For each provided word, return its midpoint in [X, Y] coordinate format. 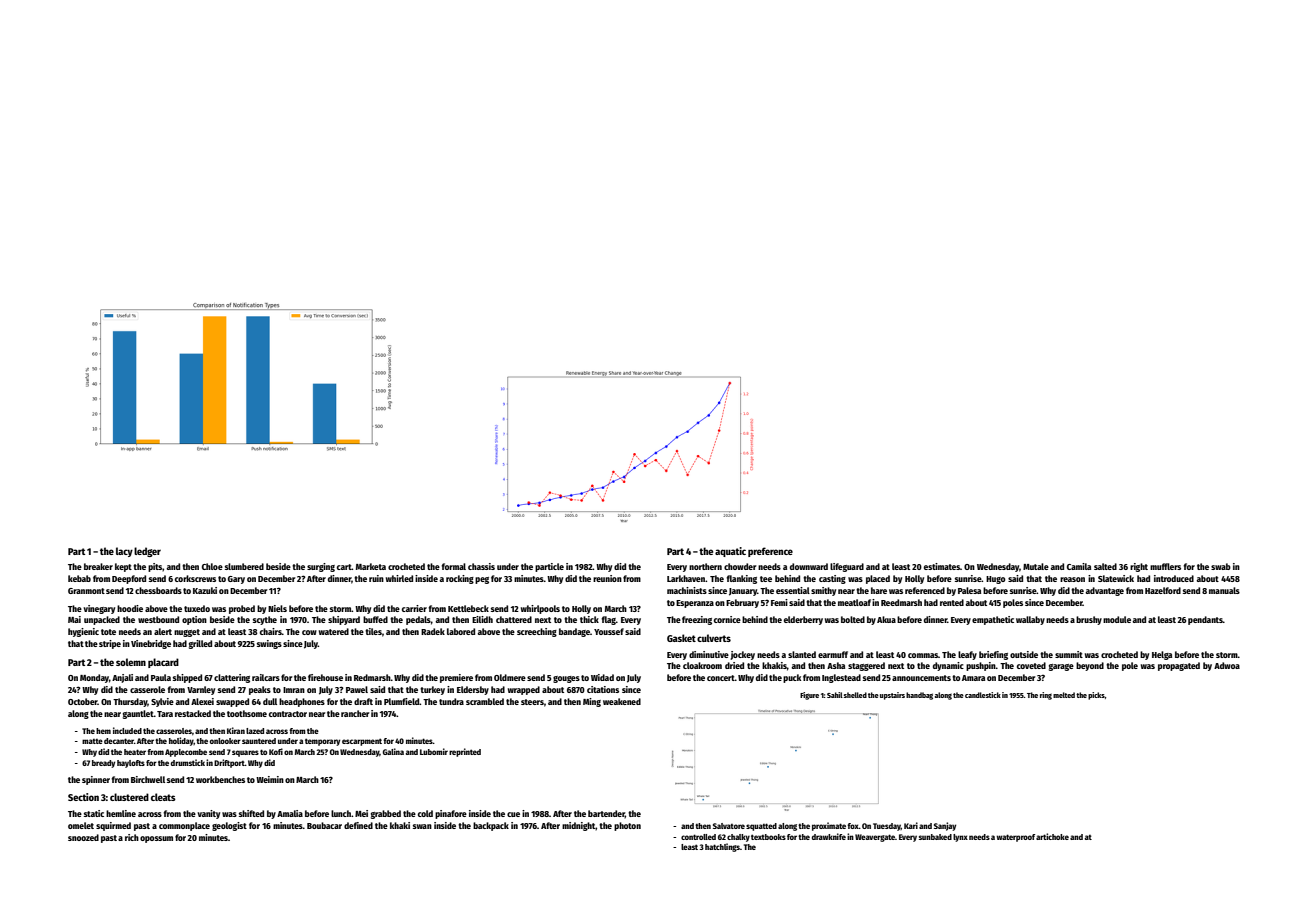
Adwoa [1227, 665]
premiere [456, 678]
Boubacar [324, 825]
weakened [622, 701]
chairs [271, 631]
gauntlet [138, 714]
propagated [1179, 666]
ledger [147, 552]
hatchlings [722, 847]
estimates [942, 566]
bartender [606, 814]
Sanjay [945, 826]
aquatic [730, 552]
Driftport [229, 763]
